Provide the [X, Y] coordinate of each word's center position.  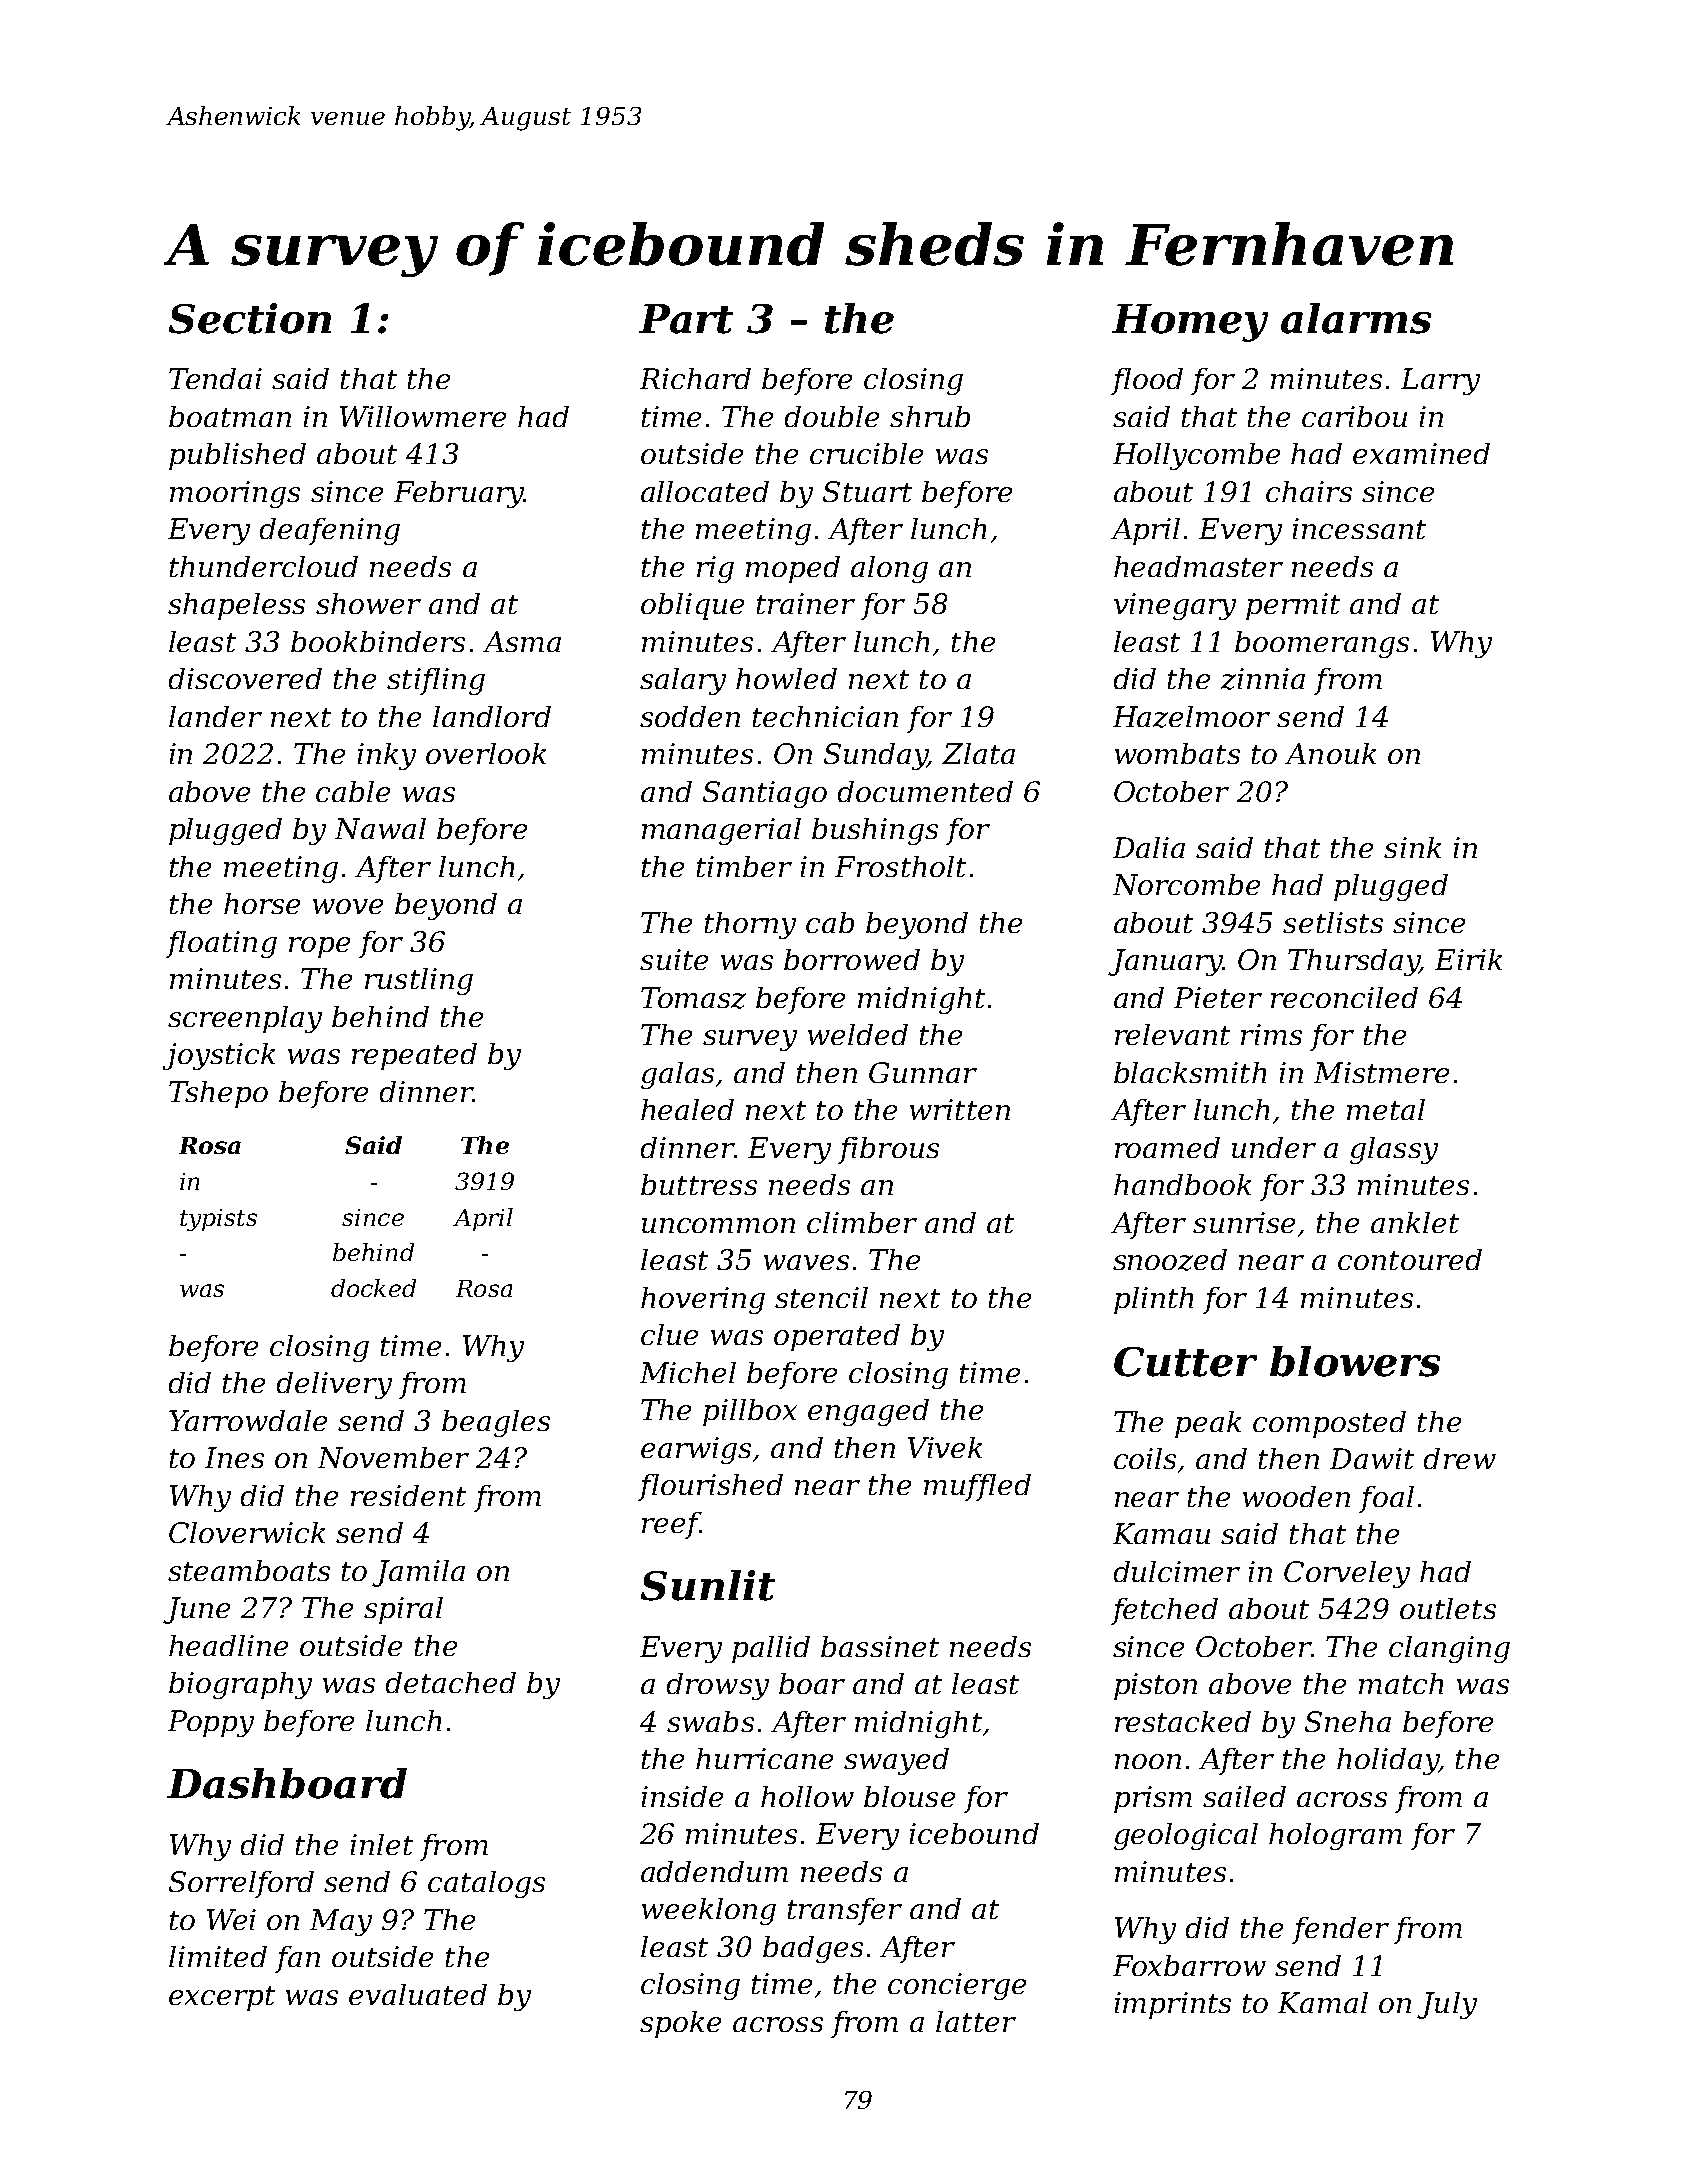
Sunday [876, 756]
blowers [1355, 1361]
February [459, 494]
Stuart [867, 491]
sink [1412, 847]
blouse [909, 1796]
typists [218, 1220]
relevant [1172, 1034]
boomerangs [1322, 644]
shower [368, 603]
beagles [496, 1423]
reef [671, 1525]
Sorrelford [241, 1884]
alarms [1356, 318]
